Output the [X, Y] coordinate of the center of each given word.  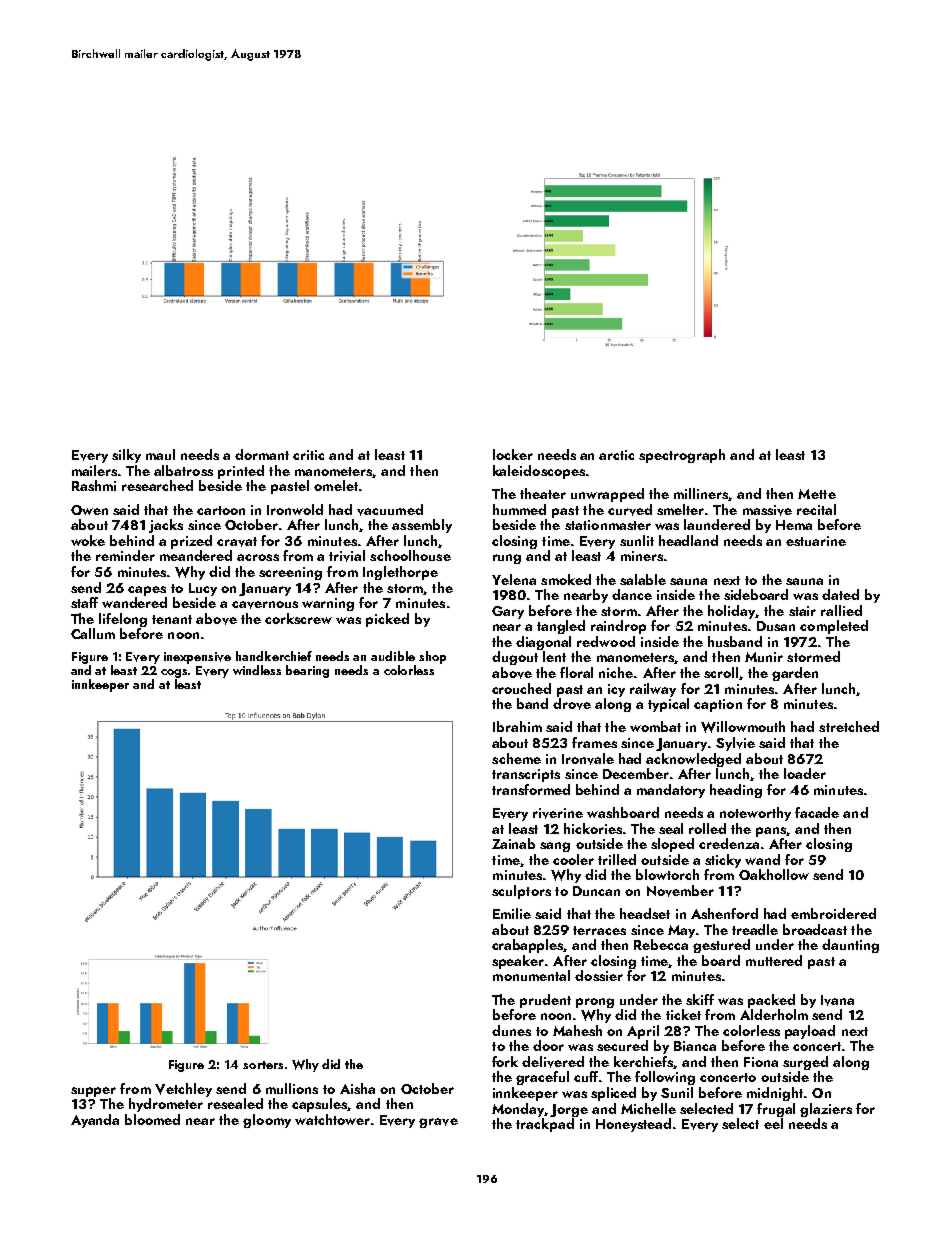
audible [393, 656]
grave [438, 1123]
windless [257, 670]
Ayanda [95, 1121]
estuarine [816, 541]
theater [543, 493]
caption [718, 705]
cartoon [221, 510]
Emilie [512, 913]
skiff [700, 999]
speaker [518, 962]
